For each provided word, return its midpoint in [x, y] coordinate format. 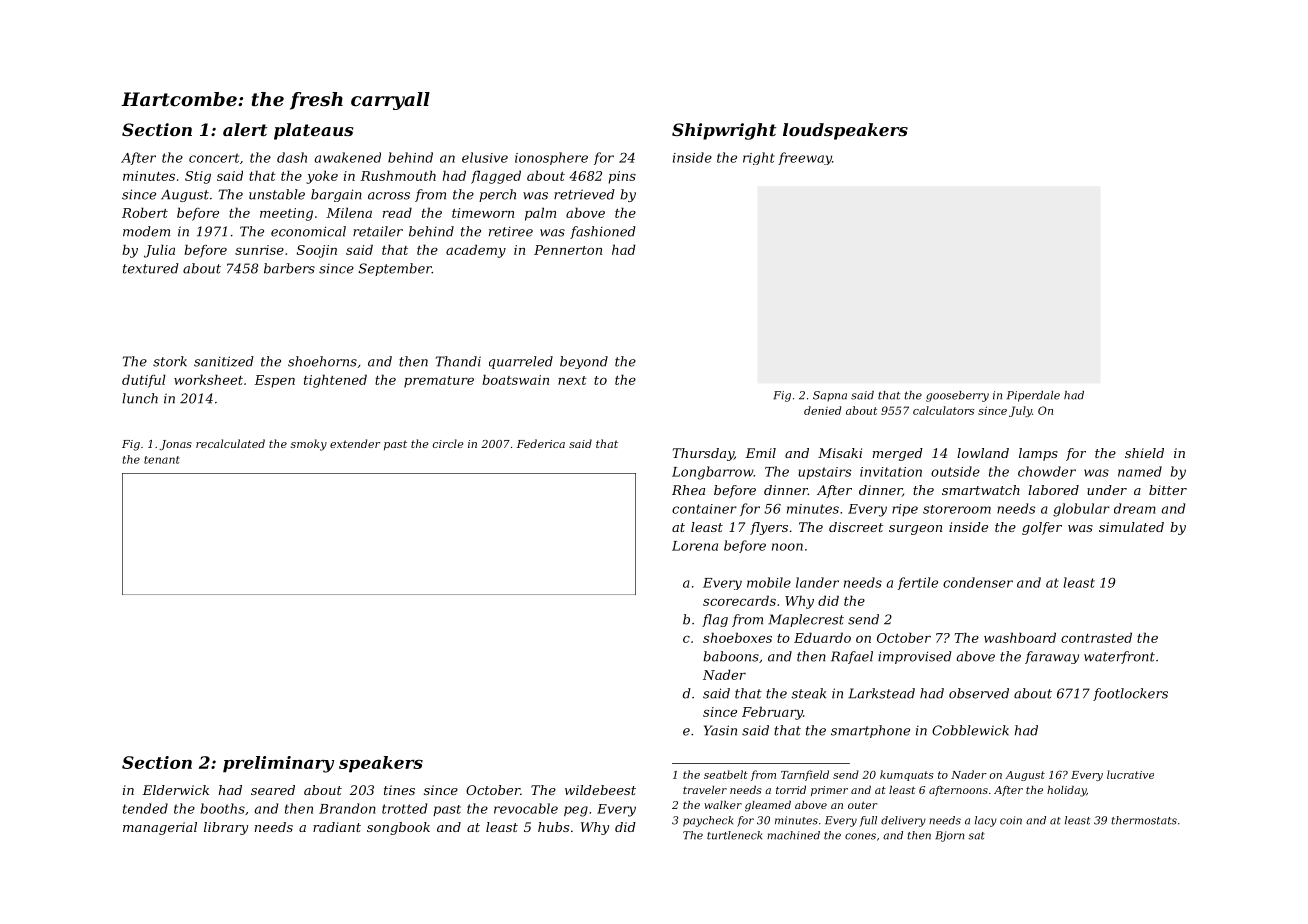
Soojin [317, 251]
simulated [1131, 527]
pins [622, 177]
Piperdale [1033, 396]
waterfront [1119, 657]
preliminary [278, 764]
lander [817, 582]
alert [245, 129]
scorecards [739, 600]
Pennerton [568, 250]
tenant [162, 460]
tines [399, 790]
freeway [805, 158]
